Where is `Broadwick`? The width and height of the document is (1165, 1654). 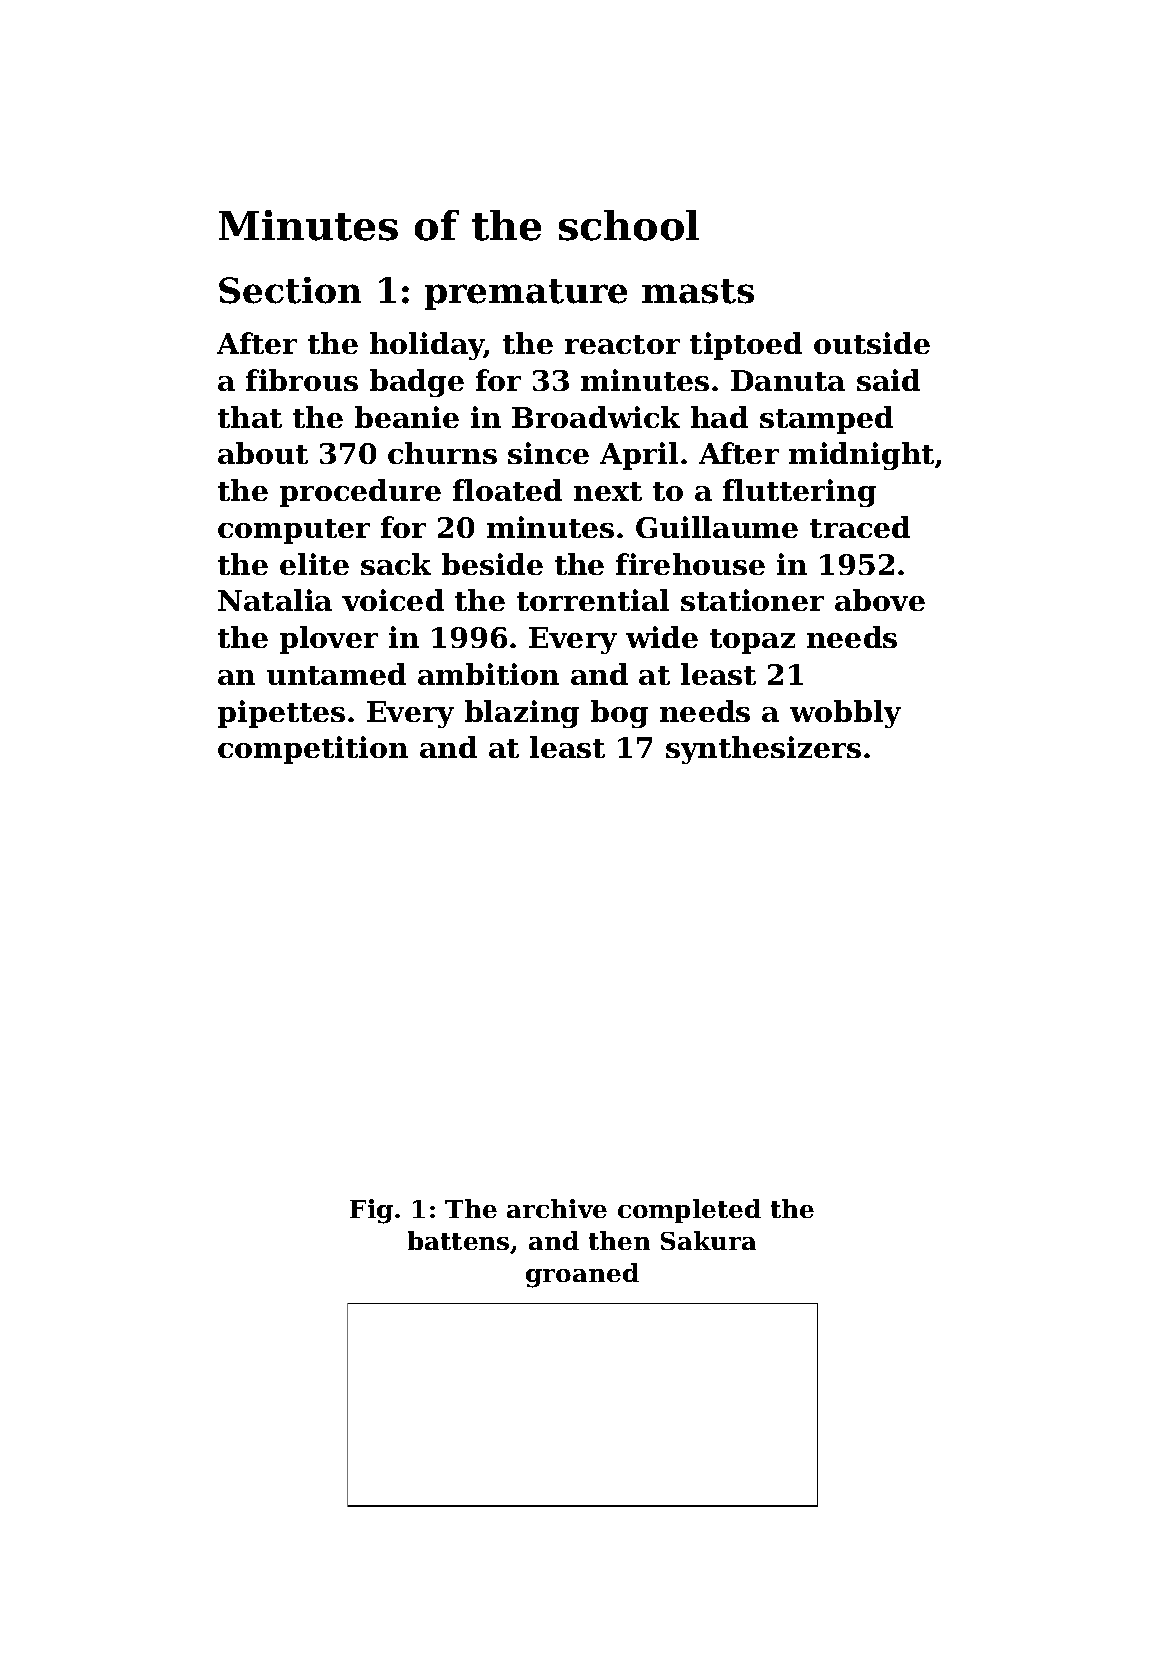 Broadwick is located at coordinates (596, 417).
